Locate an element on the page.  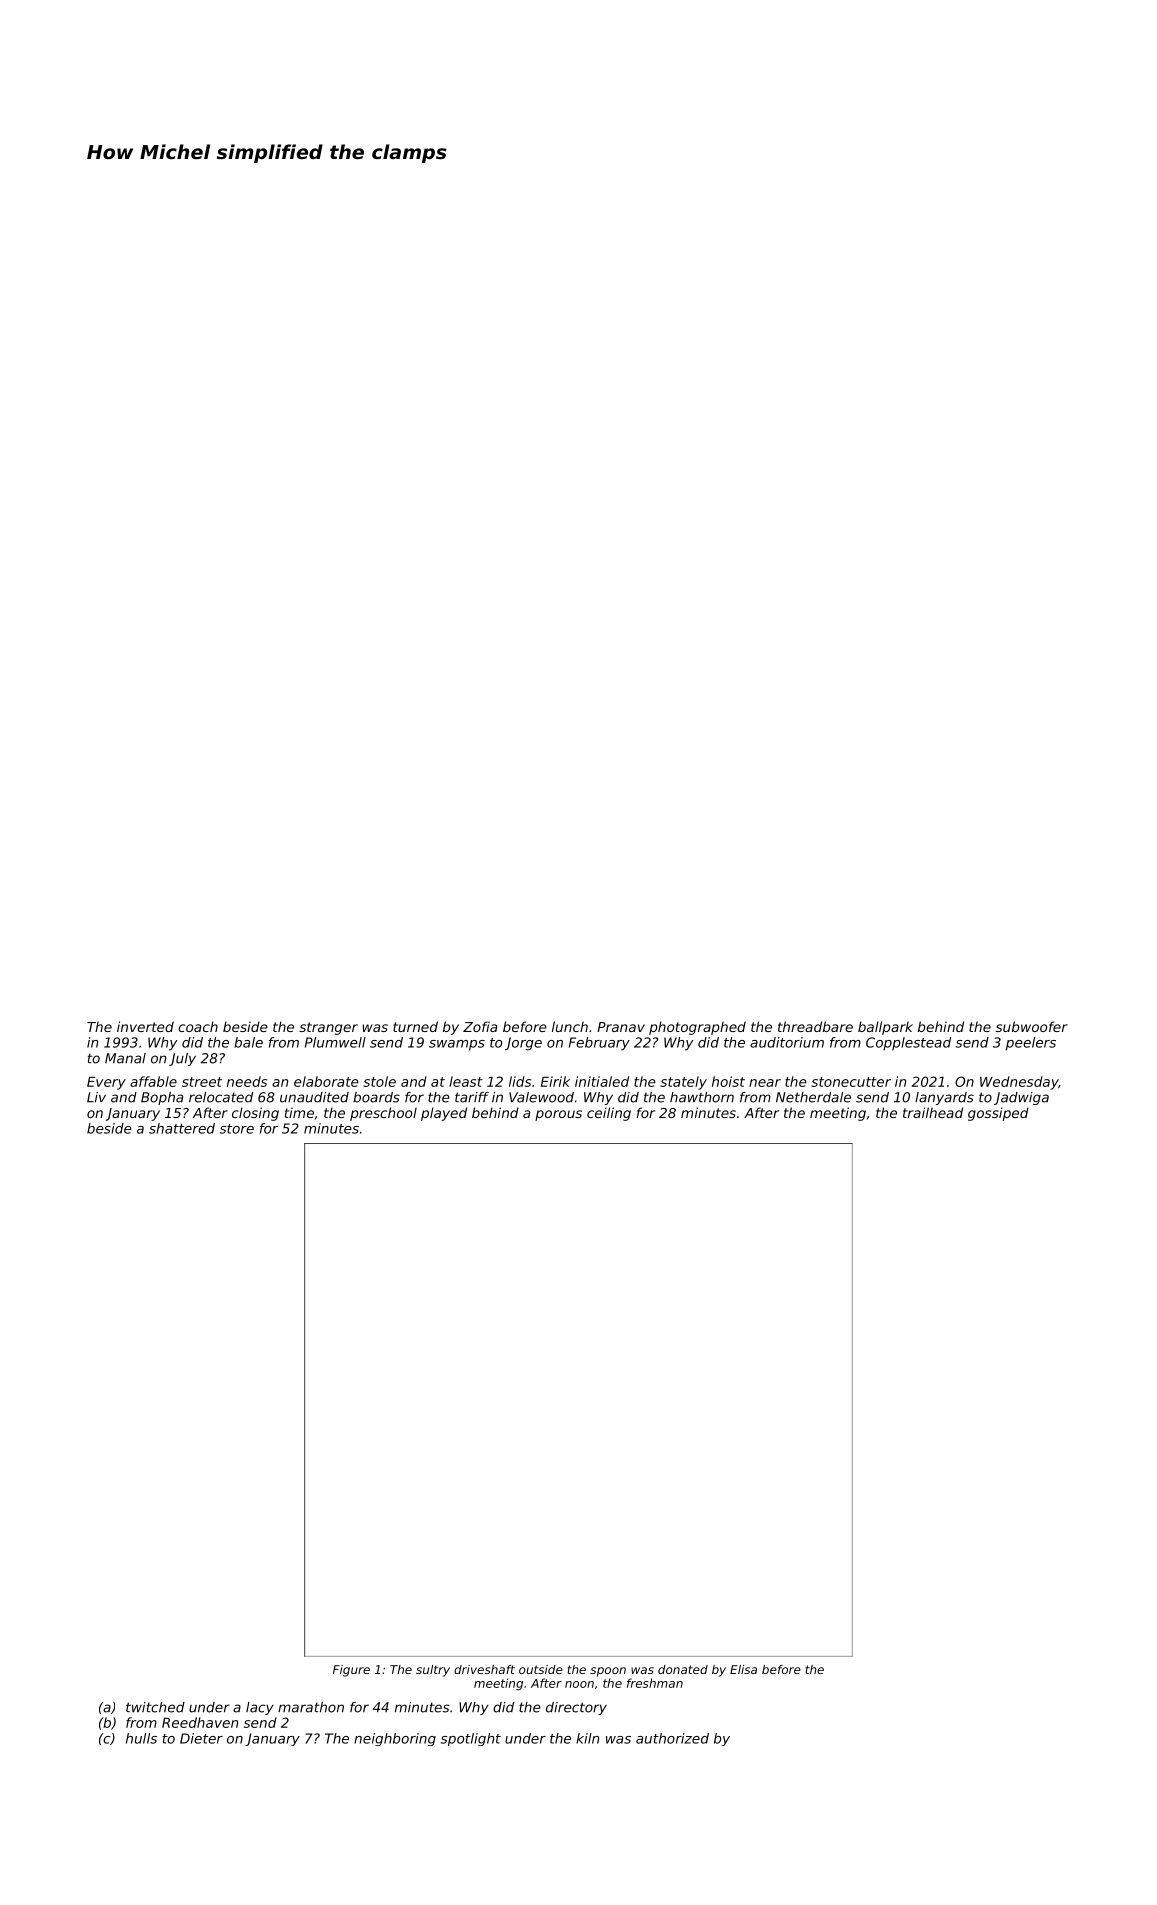
trailhead is located at coordinates (933, 1112).
